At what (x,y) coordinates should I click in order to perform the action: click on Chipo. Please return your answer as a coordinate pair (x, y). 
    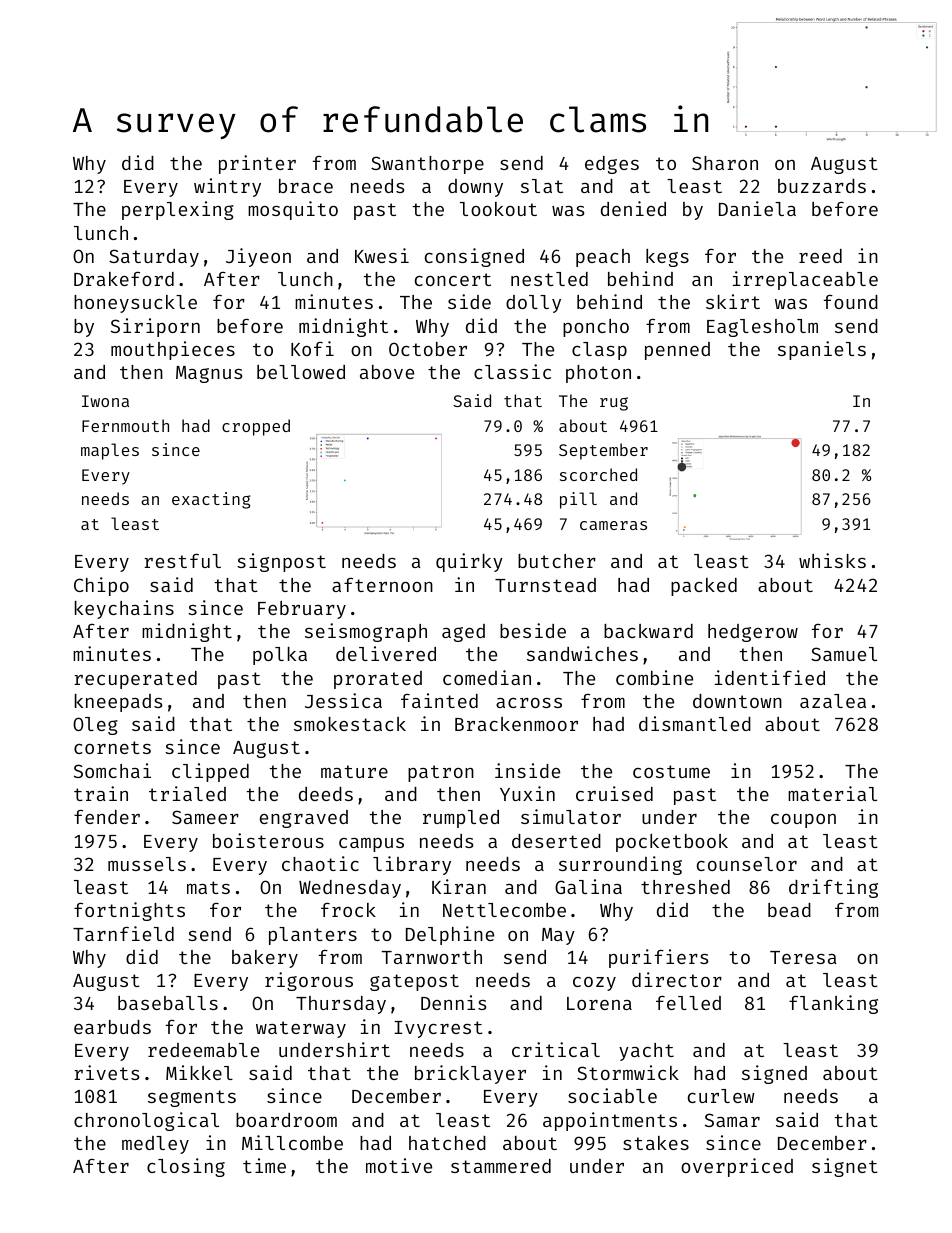
    Looking at the image, I should click on (101, 586).
